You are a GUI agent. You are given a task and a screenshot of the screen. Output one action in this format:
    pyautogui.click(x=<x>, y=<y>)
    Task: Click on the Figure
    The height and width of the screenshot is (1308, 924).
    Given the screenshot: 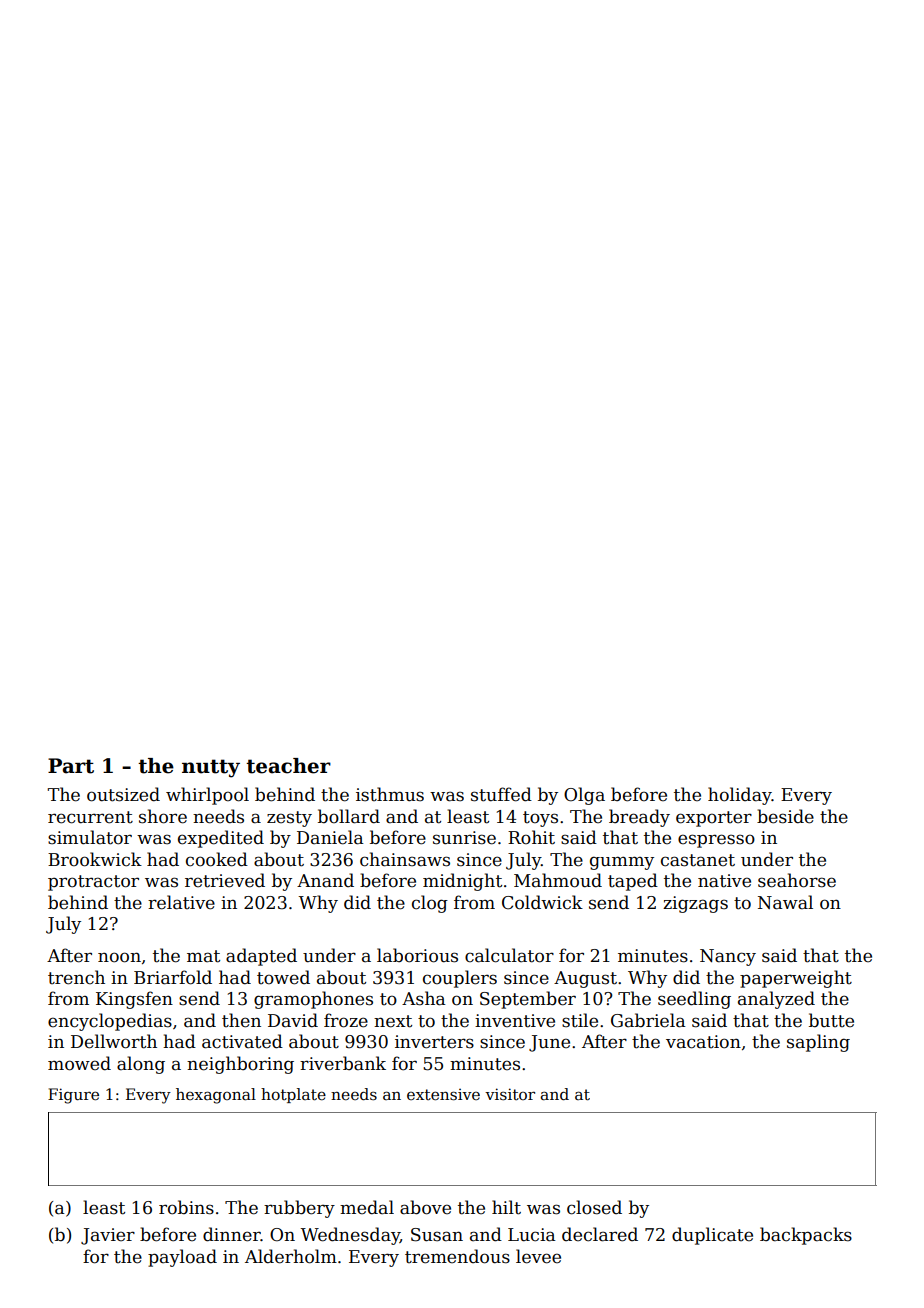 What is the action you would take?
    pyautogui.click(x=73, y=1096)
